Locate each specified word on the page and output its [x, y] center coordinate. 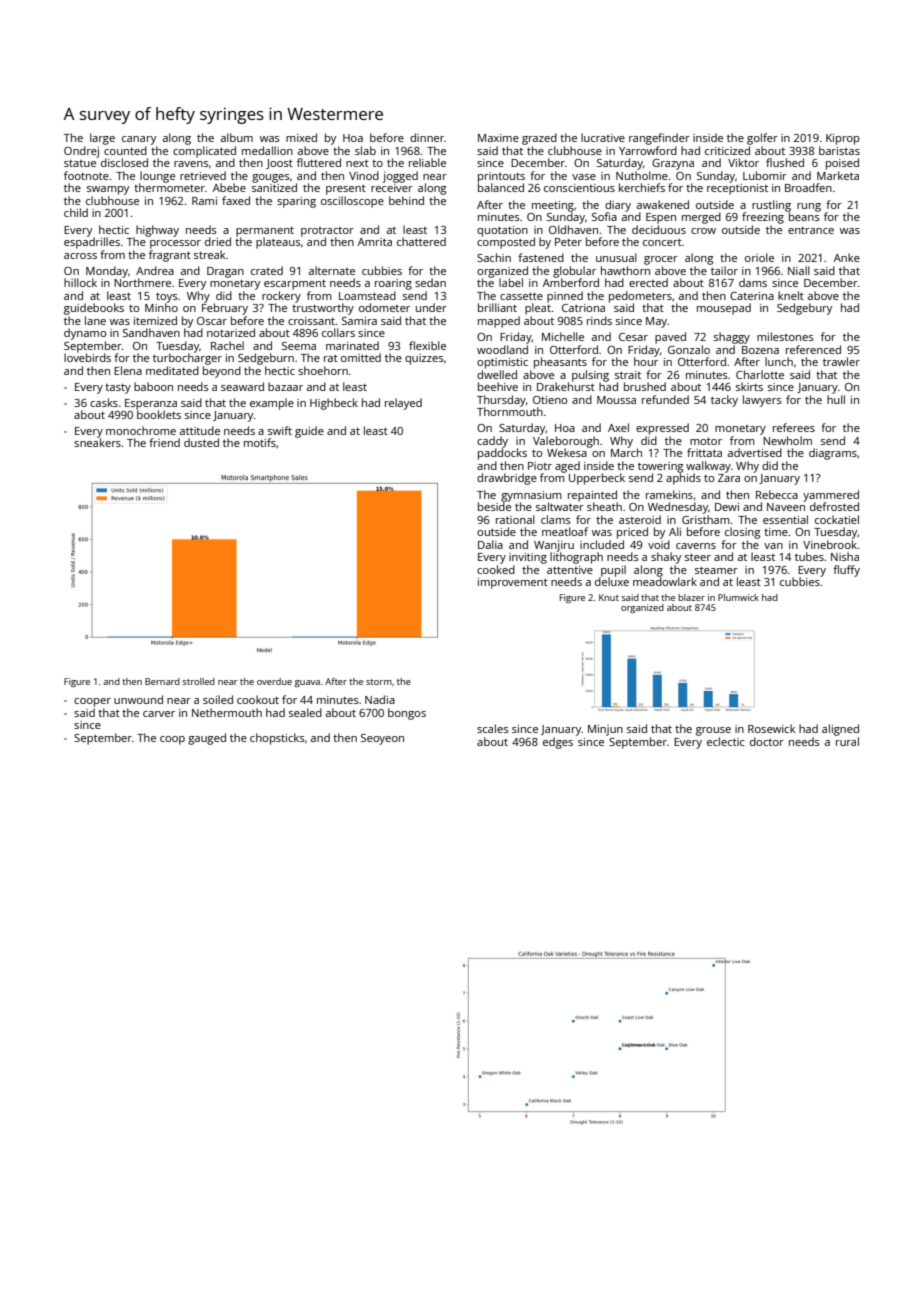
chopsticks [277, 739]
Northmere [142, 282]
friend [164, 442]
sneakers [97, 442]
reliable [427, 162]
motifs [260, 442]
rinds [599, 320]
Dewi [727, 507]
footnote [86, 175]
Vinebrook [830, 544]
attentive [570, 570]
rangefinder [659, 139]
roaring [393, 284]
